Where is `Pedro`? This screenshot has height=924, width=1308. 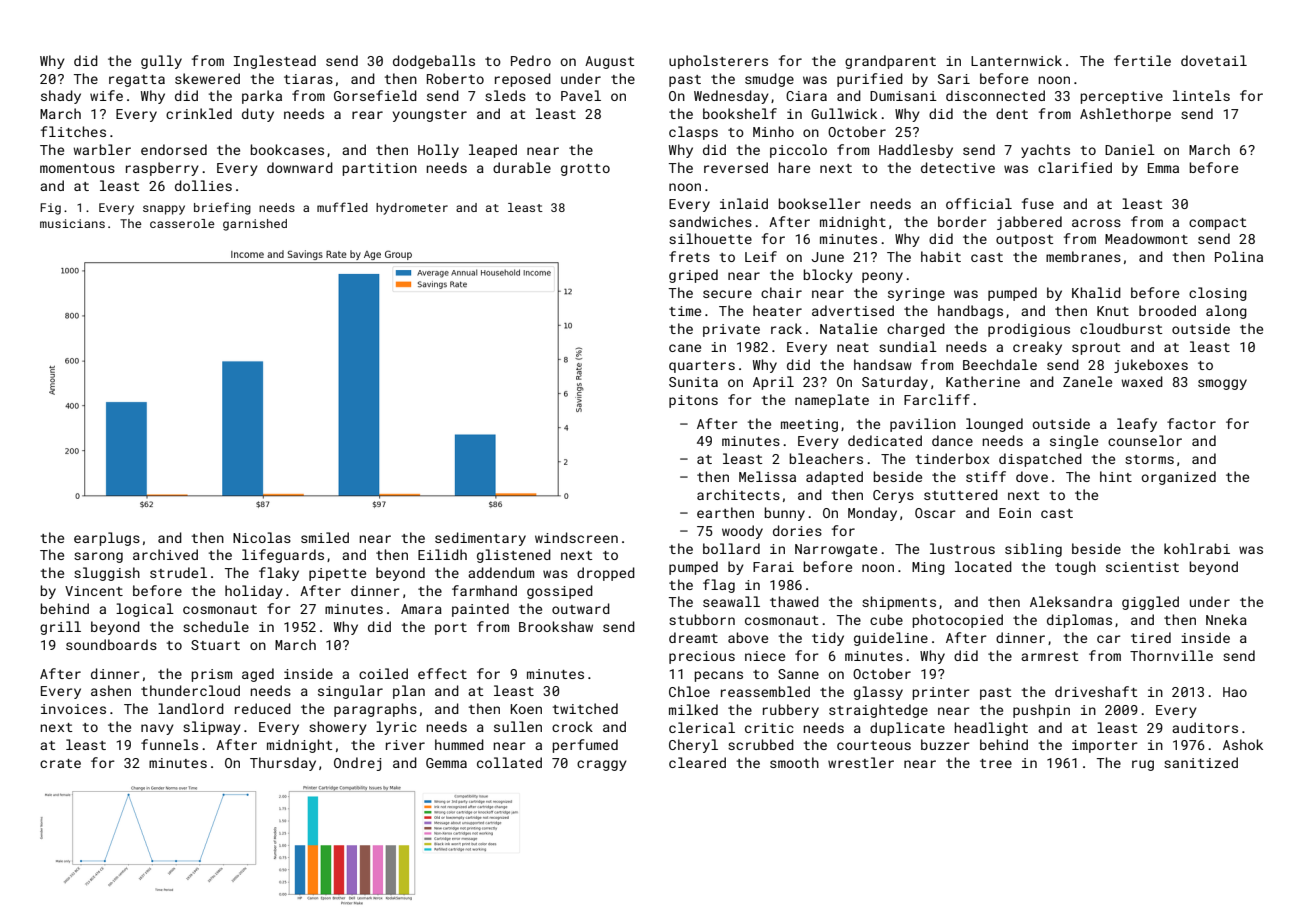
Pedro is located at coordinates (531, 60).
